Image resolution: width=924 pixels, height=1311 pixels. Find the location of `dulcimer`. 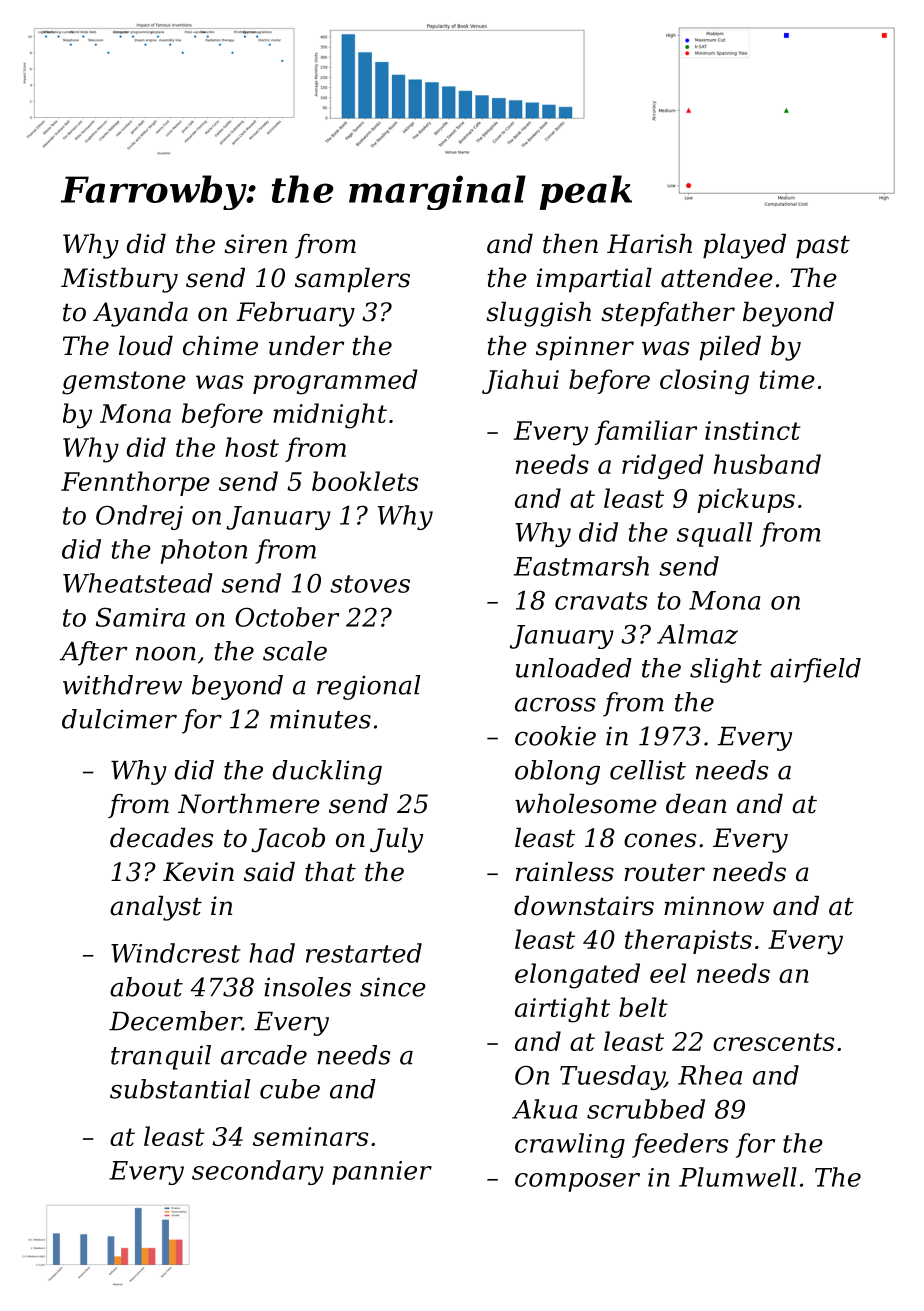

dulcimer is located at coordinates (119, 719).
